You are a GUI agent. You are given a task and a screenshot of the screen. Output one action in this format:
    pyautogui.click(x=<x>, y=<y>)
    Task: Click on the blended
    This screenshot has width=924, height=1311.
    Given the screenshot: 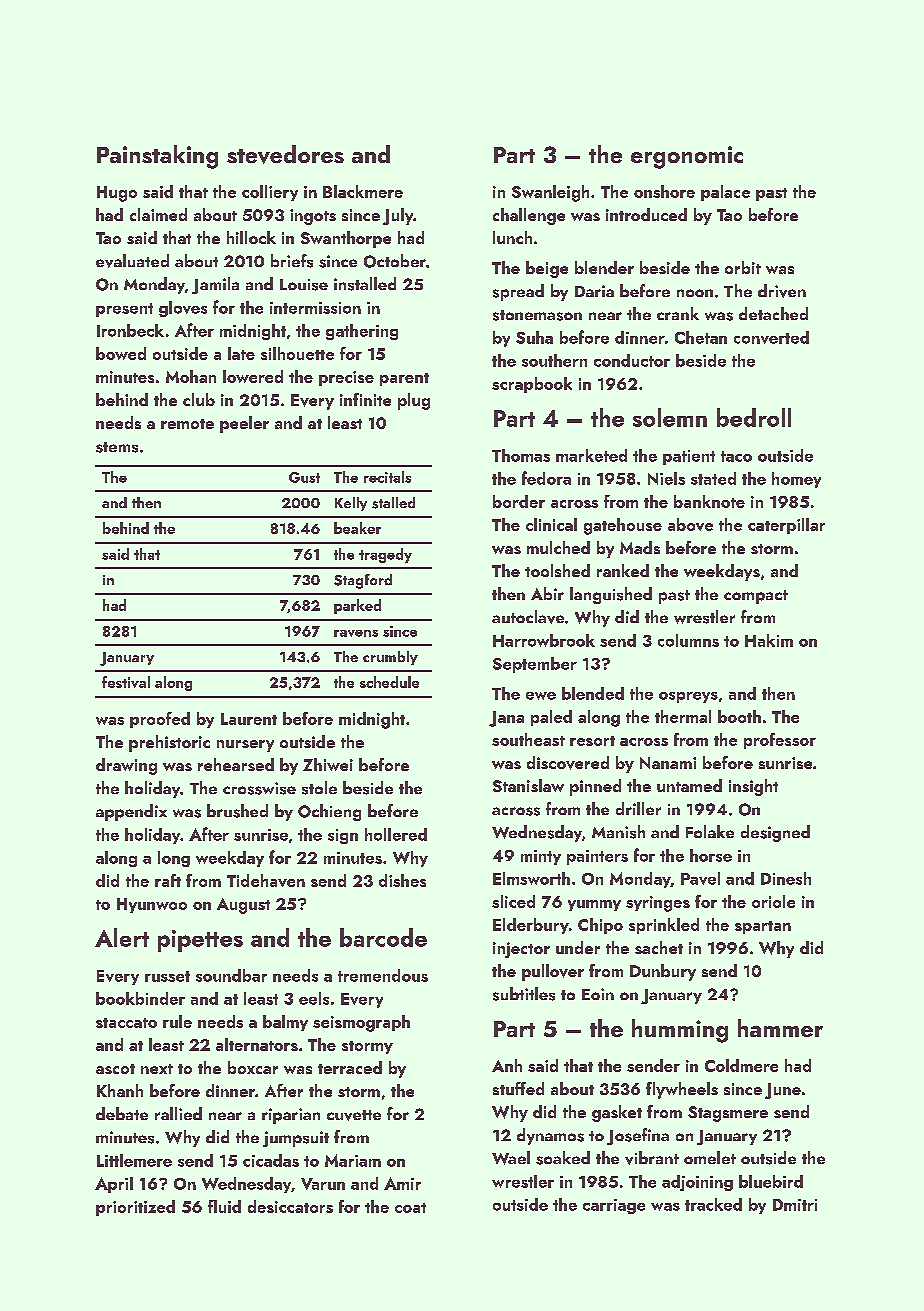 What is the action you would take?
    pyautogui.click(x=593, y=693)
